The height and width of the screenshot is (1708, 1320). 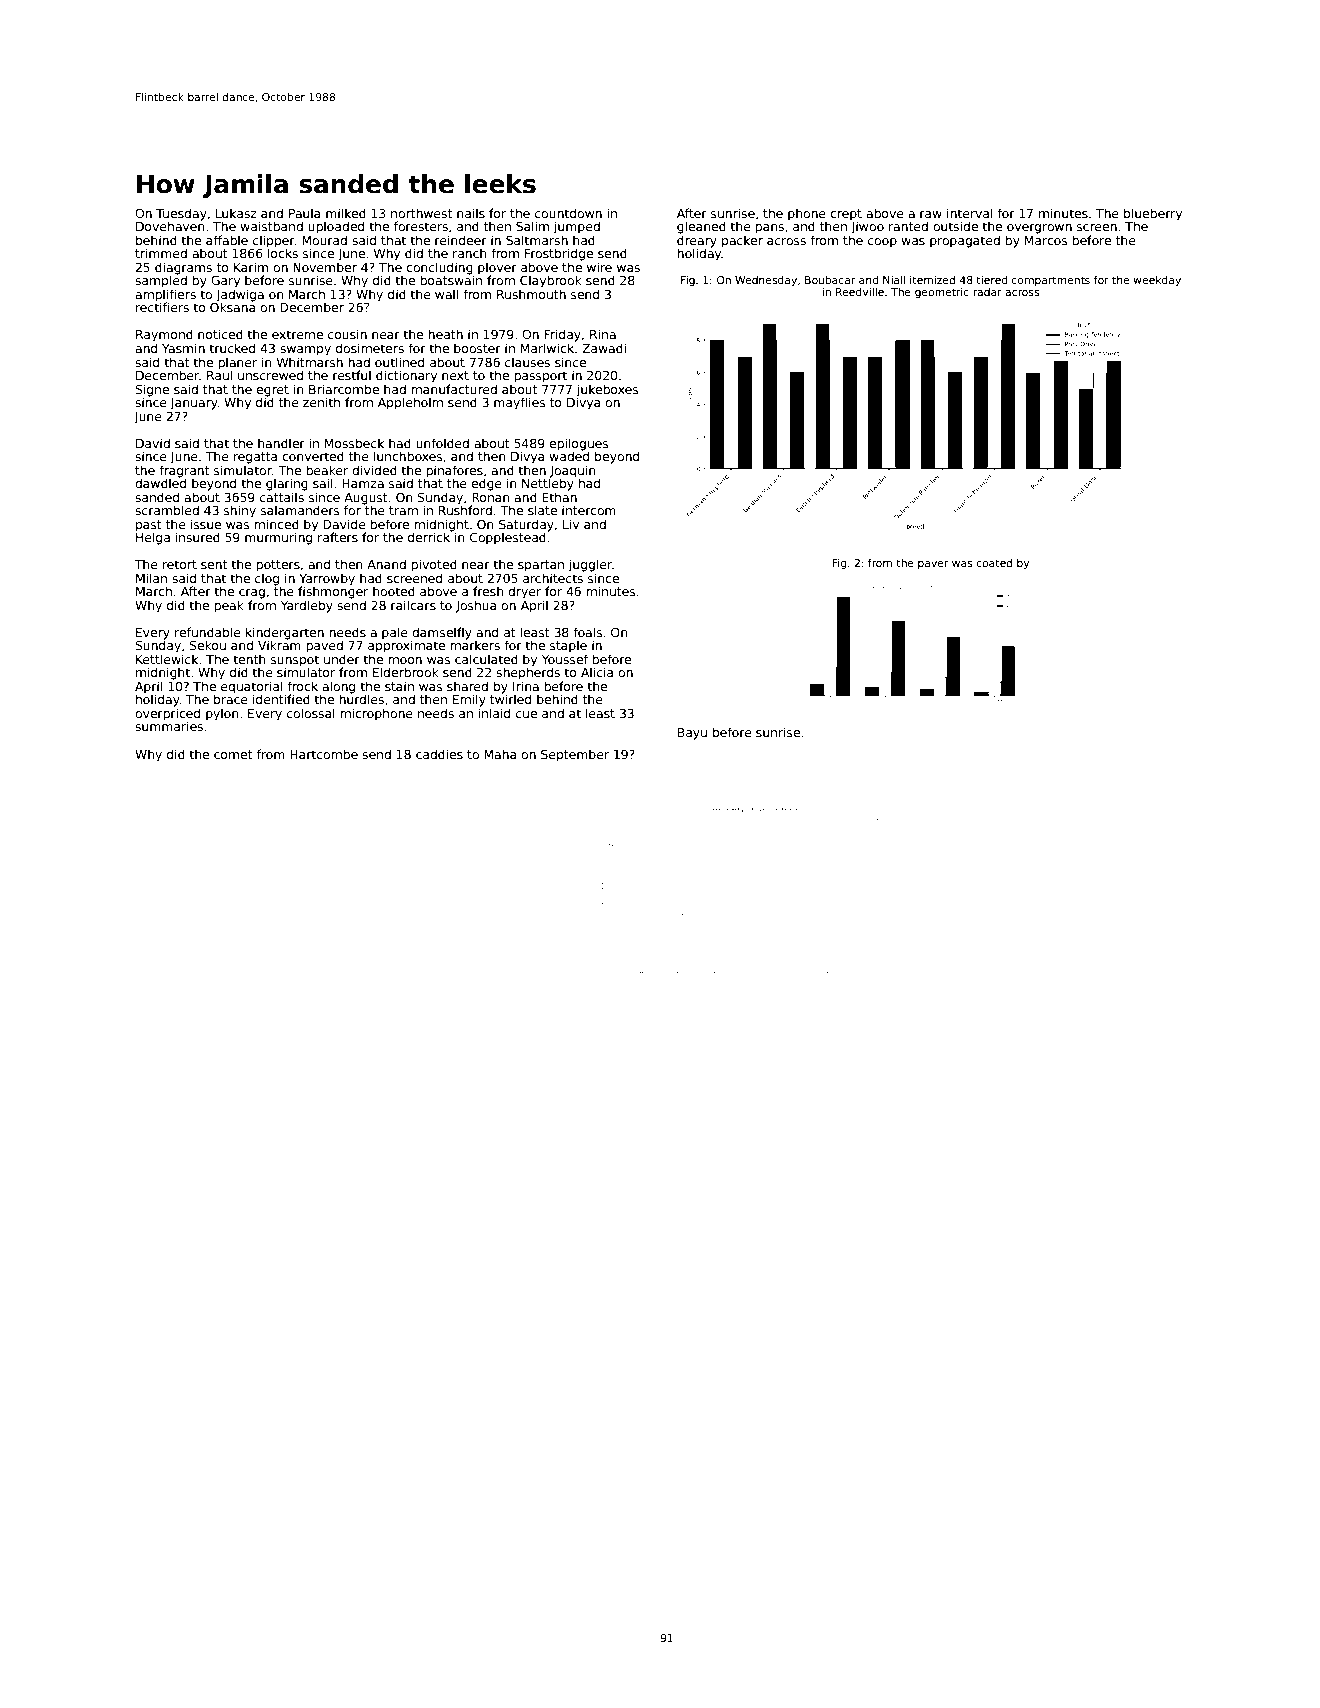 What do you see at coordinates (311, 713) in the screenshot?
I see `colossal` at bounding box center [311, 713].
